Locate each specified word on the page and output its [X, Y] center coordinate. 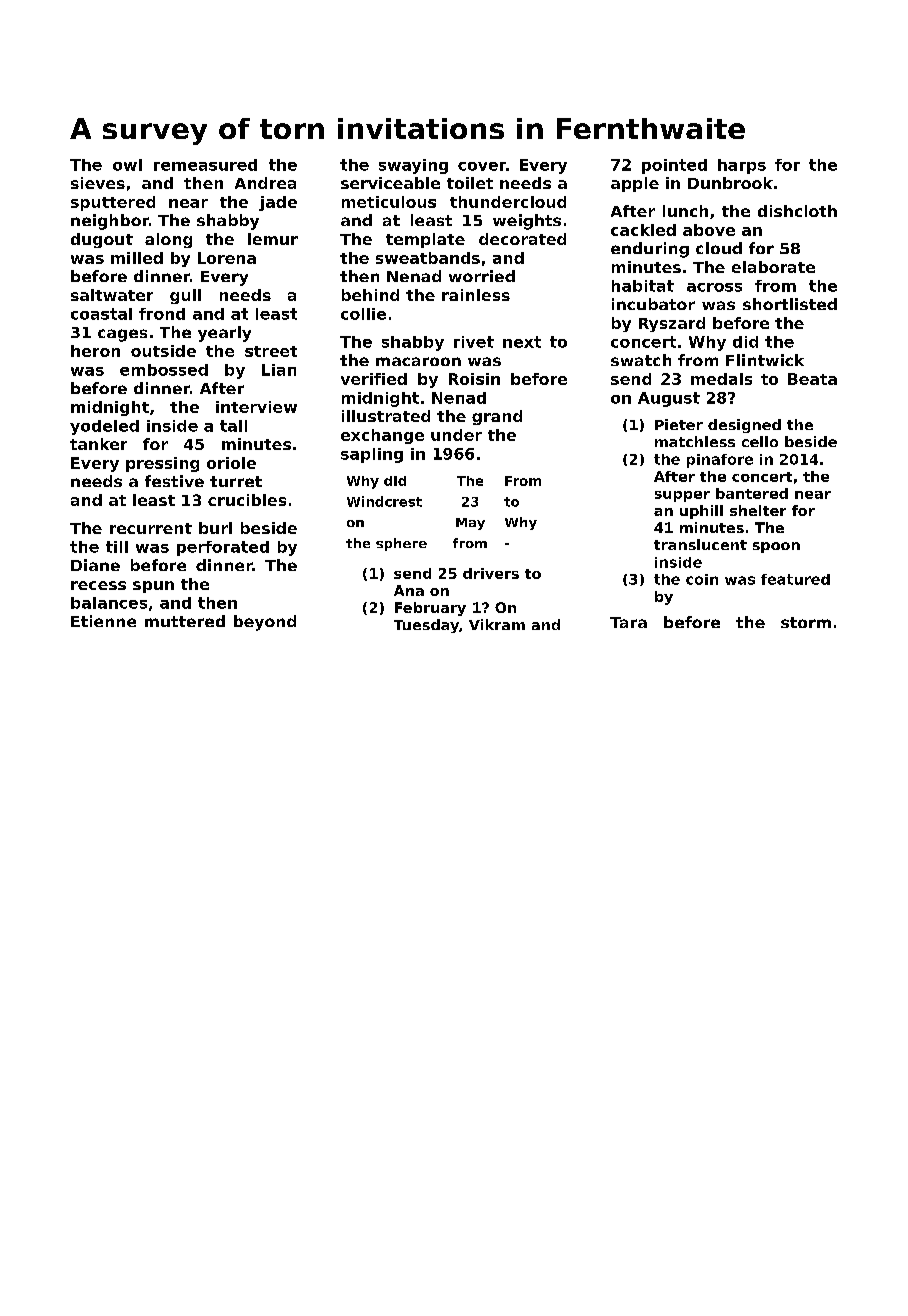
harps [742, 166]
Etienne [103, 621]
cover [482, 166]
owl [127, 165]
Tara [628, 622]
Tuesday [426, 626]
